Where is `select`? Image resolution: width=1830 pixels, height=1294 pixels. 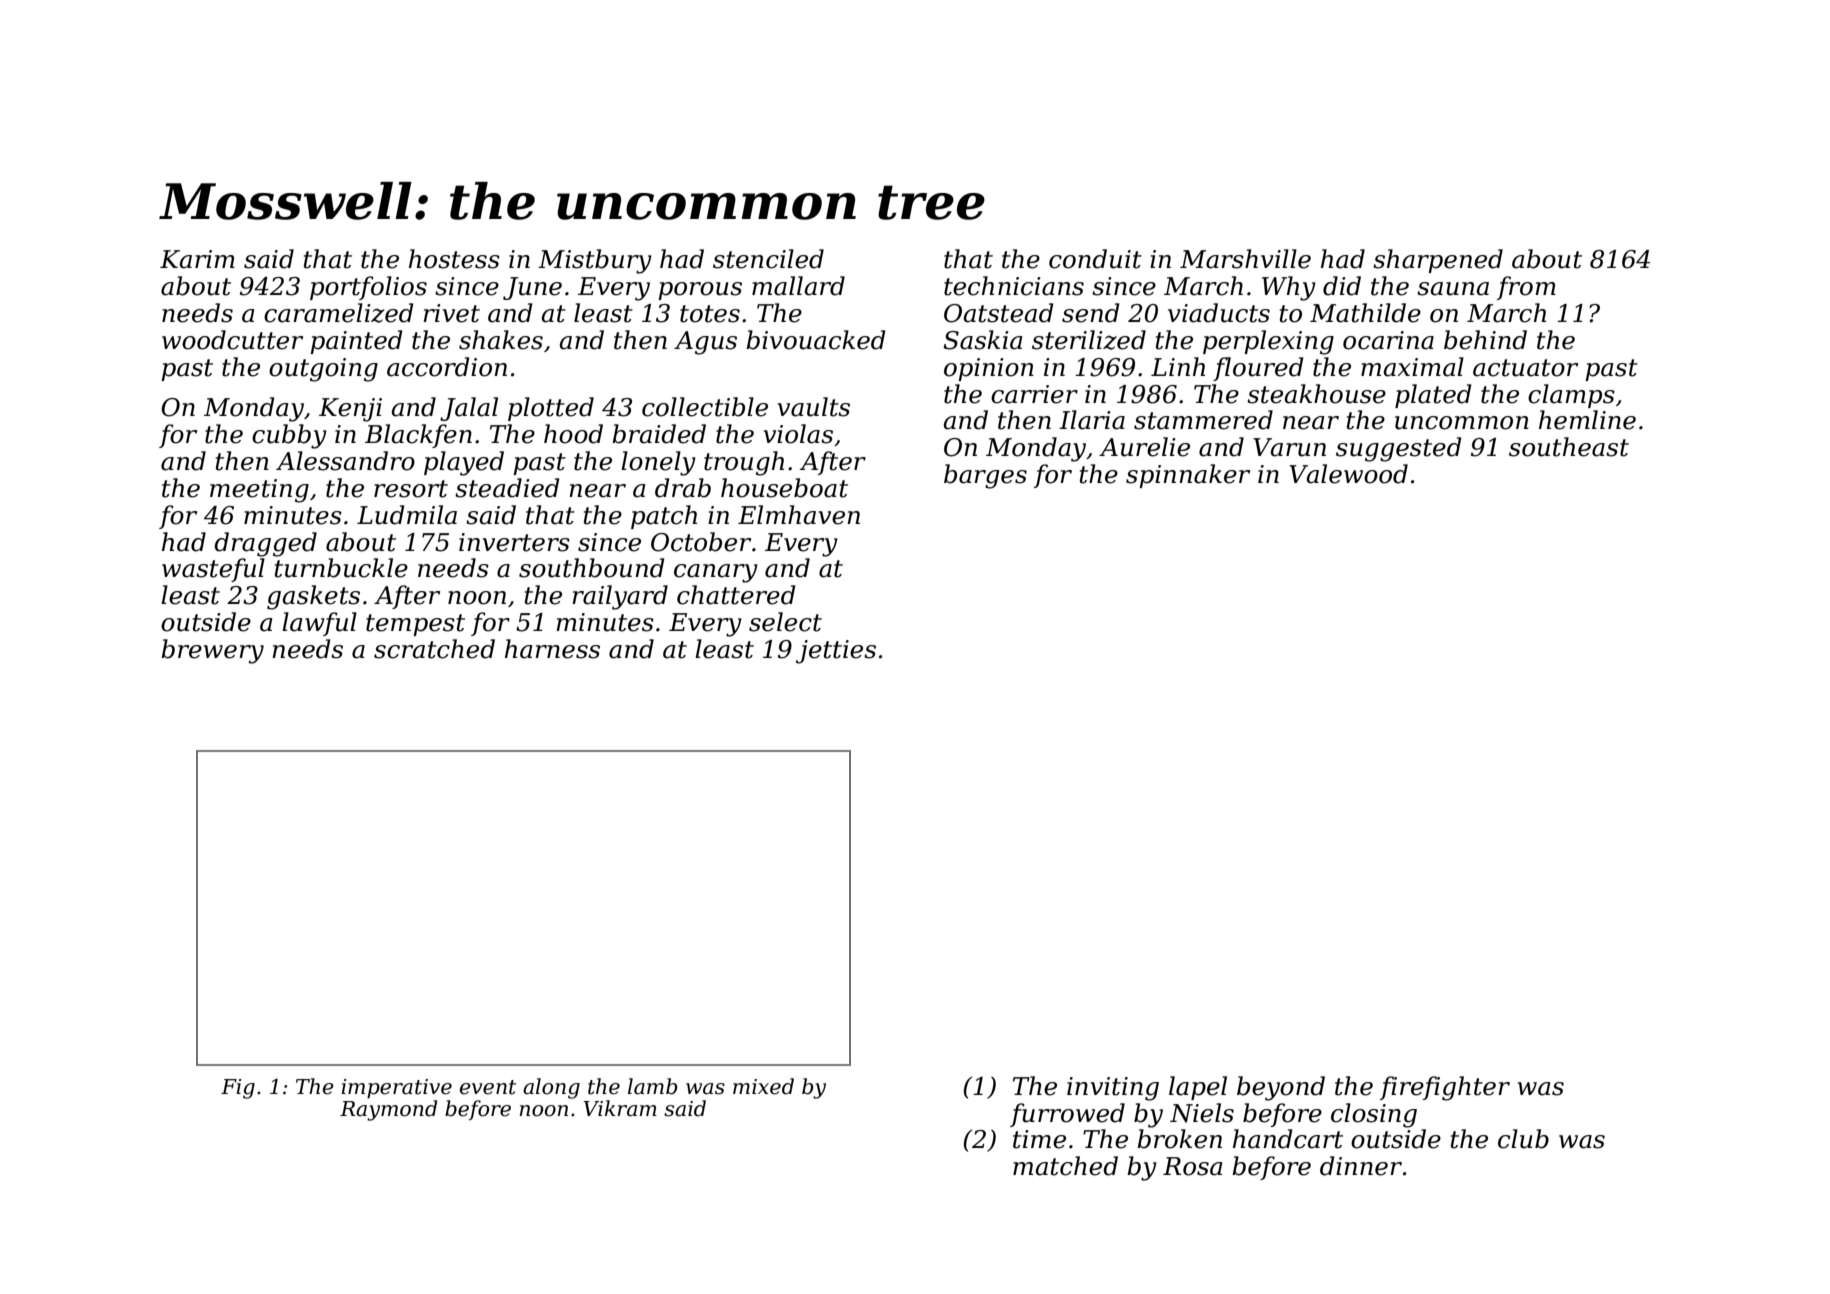
select is located at coordinates (785, 622).
